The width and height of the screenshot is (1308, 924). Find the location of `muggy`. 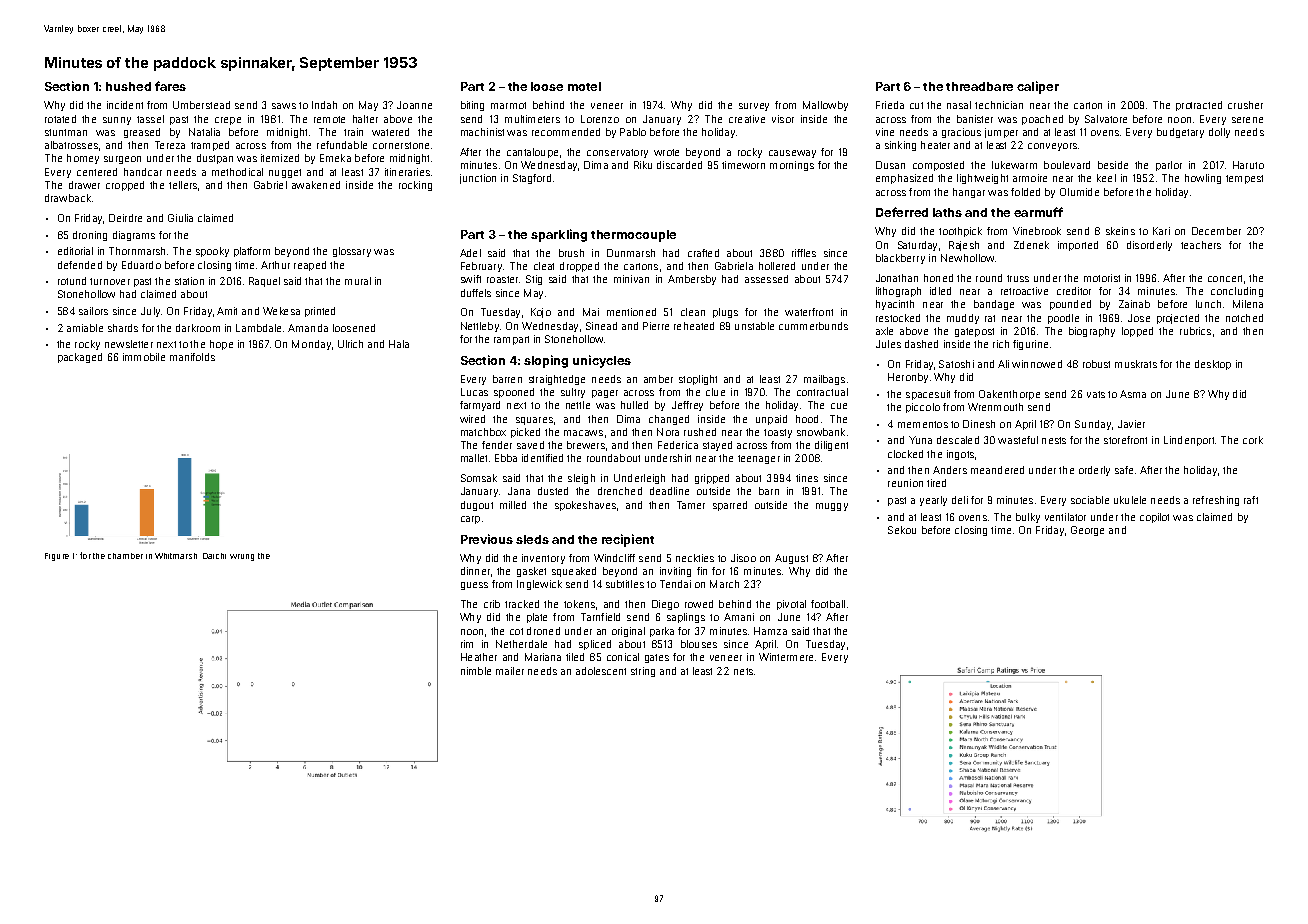

muggy is located at coordinates (832, 507).
